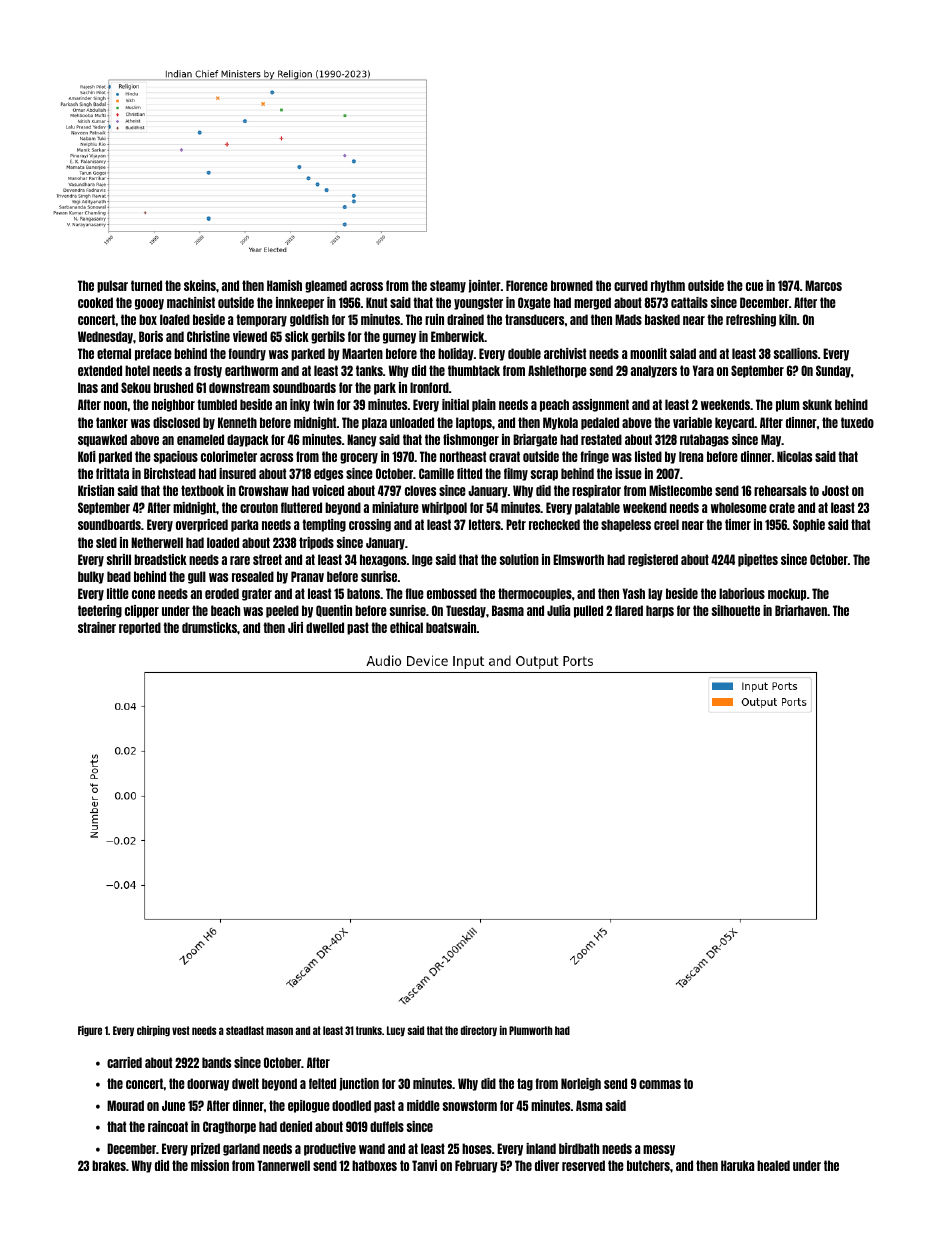 Image resolution: width=952 pixels, height=1233 pixels. I want to click on keycard, so click(734, 423).
